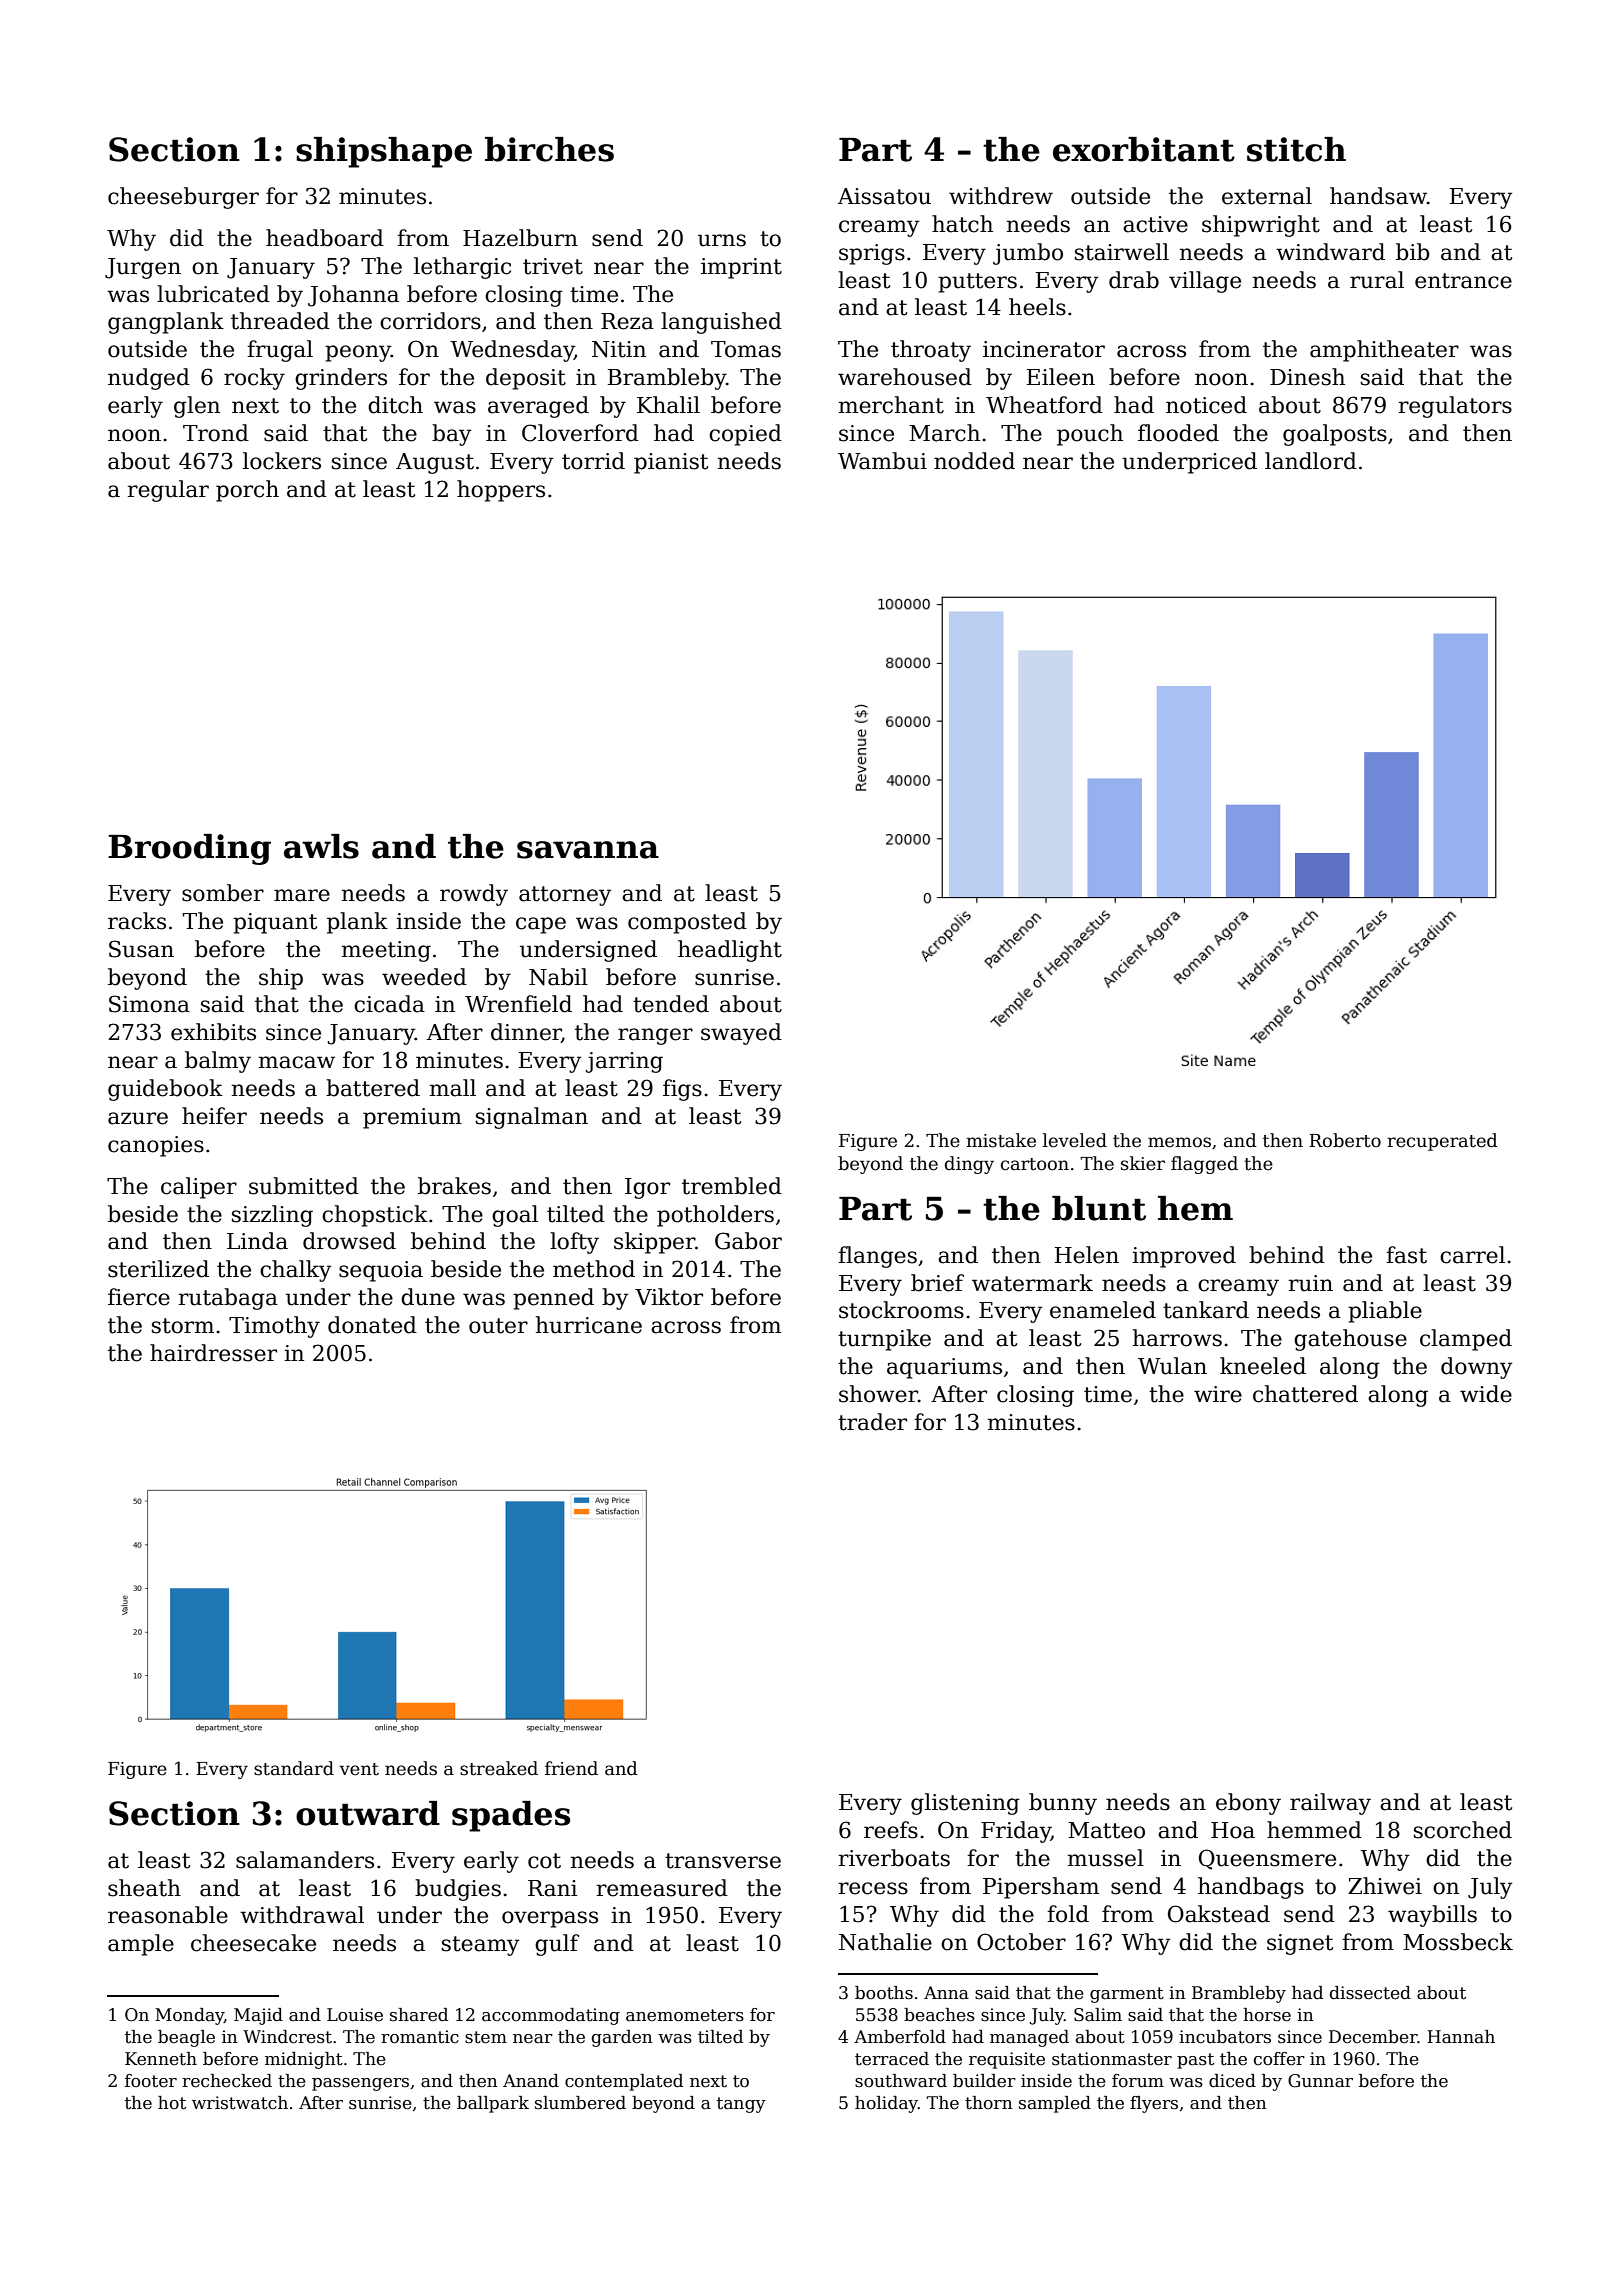 Image resolution: width=1620 pixels, height=2292 pixels. I want to click on handsaw, so click(1378, 196).
